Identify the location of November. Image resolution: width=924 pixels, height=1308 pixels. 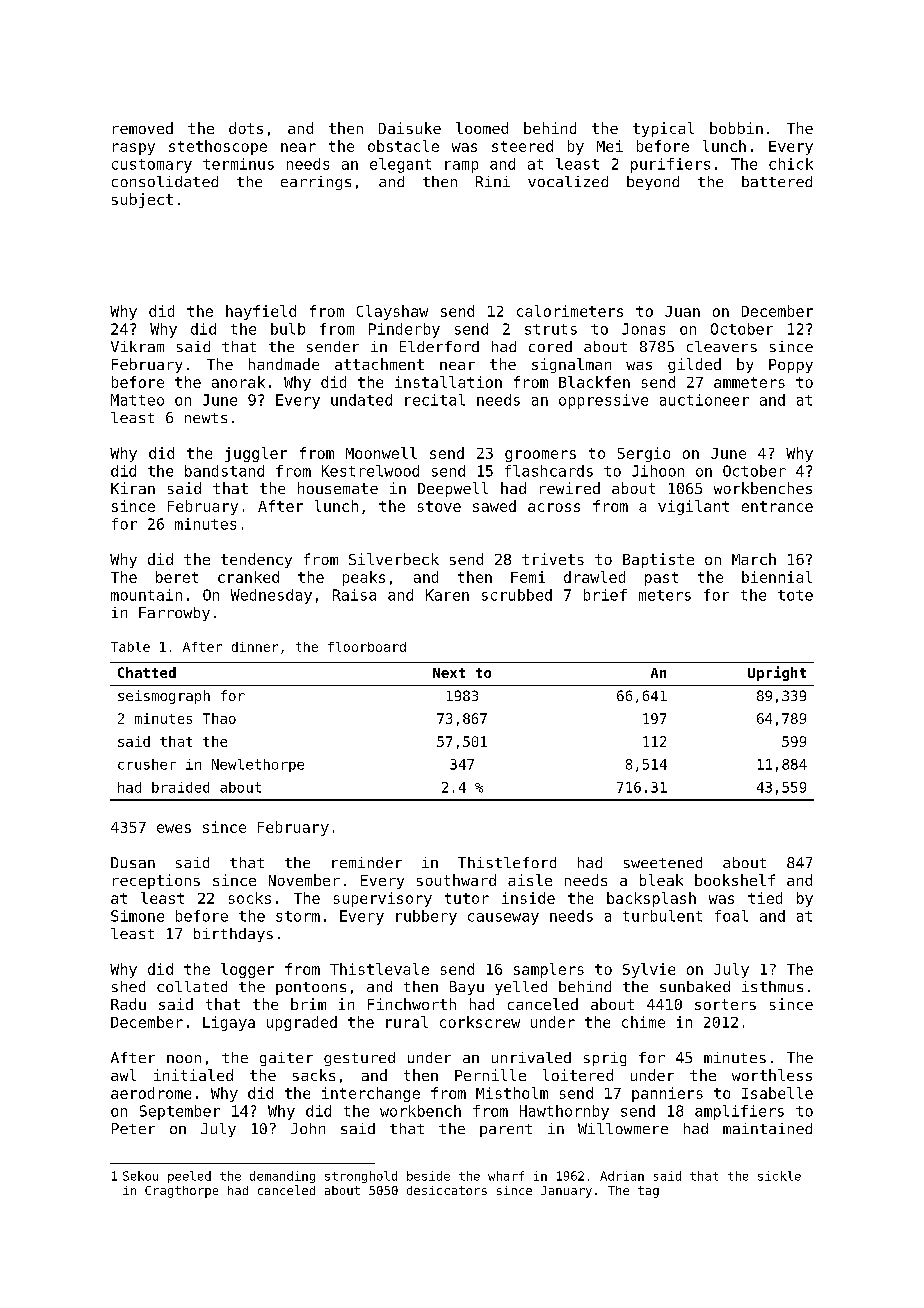
(304, 880).
